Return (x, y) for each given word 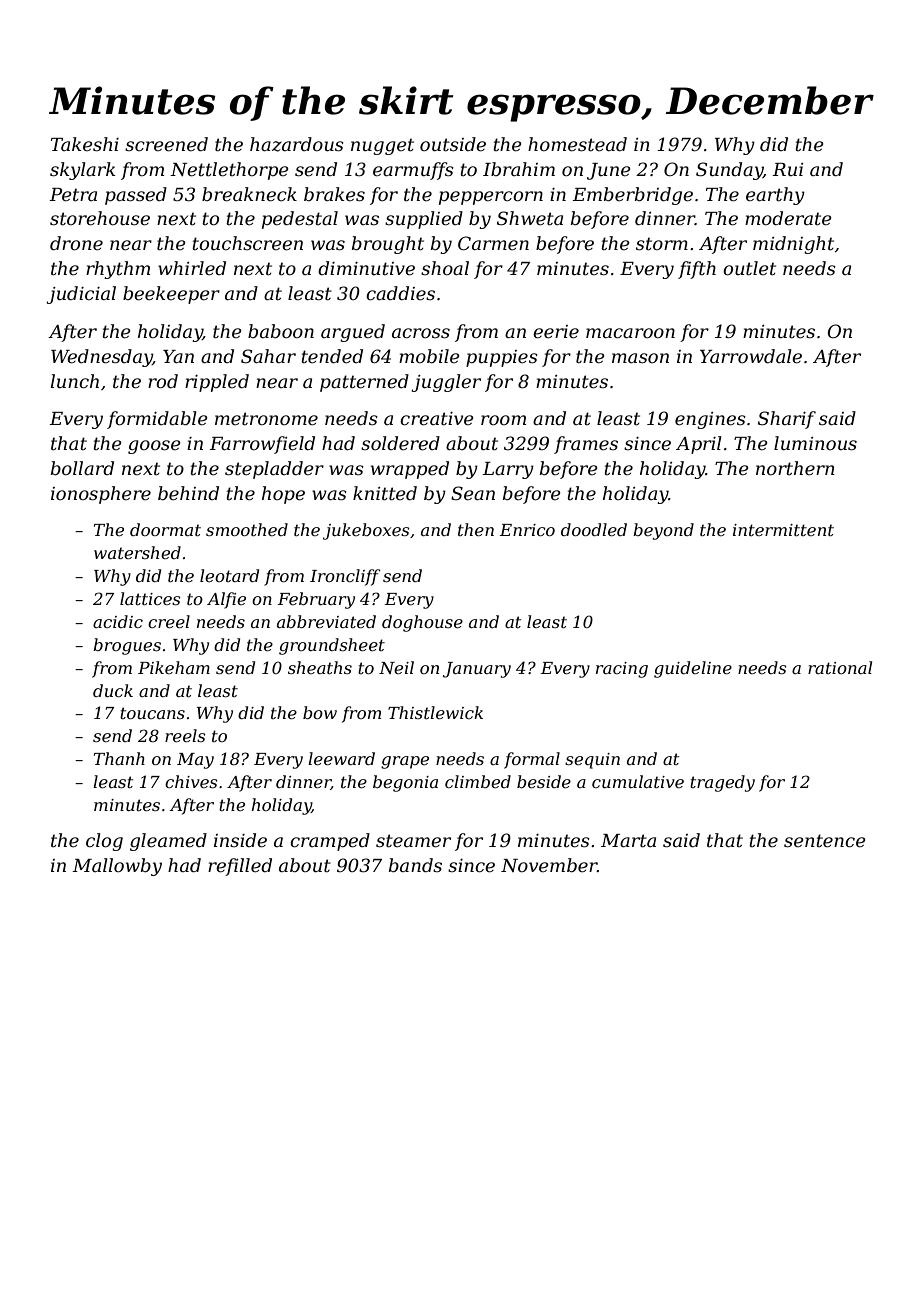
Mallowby (117, 867)
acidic (118, 621)
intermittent (783, 530)
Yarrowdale (751, 356)
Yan (178, 356)
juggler (446, 383)
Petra (73, 195)
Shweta (530, 218)
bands (415, 865)
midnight (793, 245)
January (477, 670)
